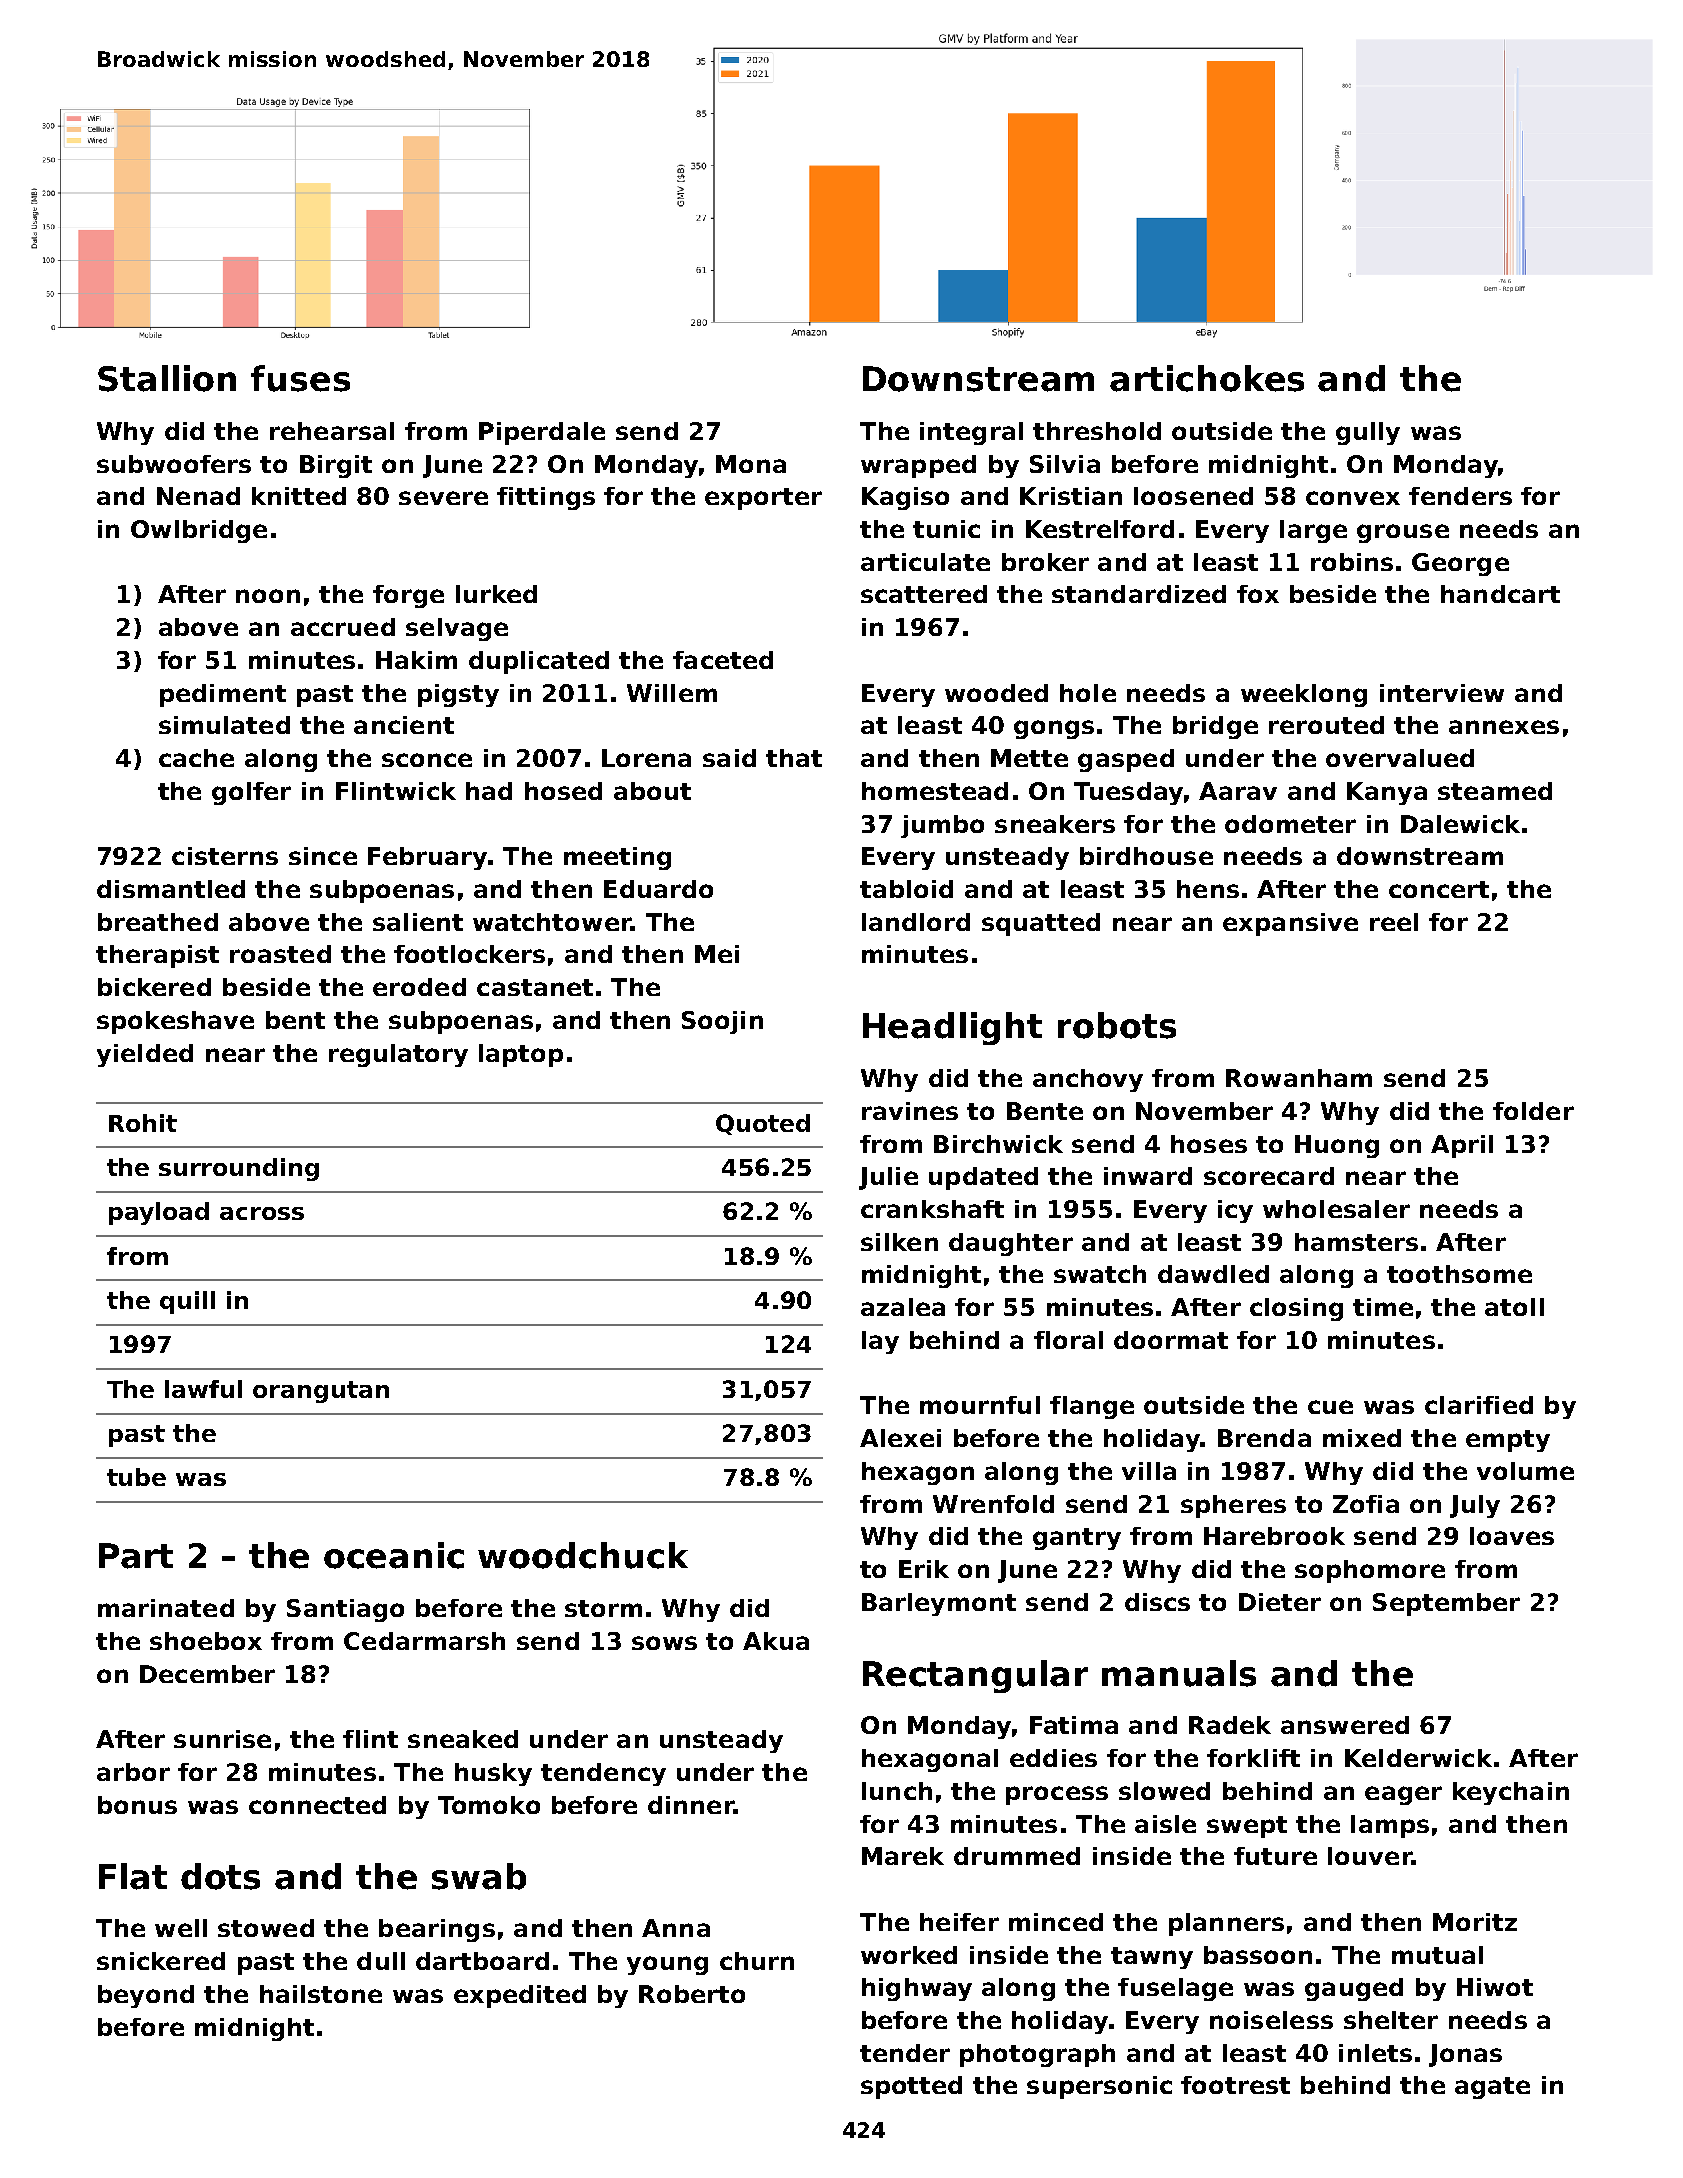 This image has height=2178, width=1683. I want to click on Aarav, so click(1238, 791).
